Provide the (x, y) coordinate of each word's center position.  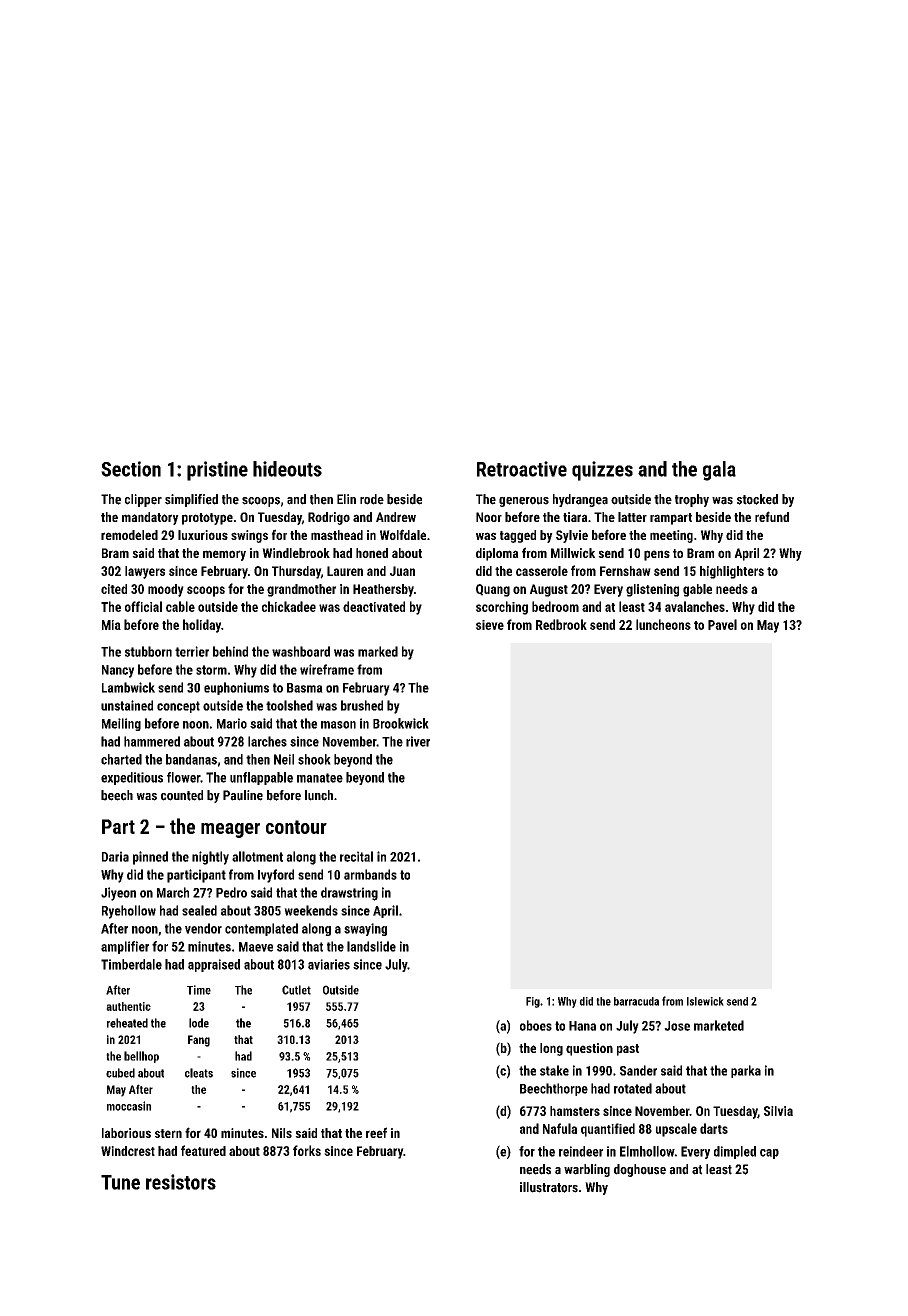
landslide (371, 946)
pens (657, 555)
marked (378, 651)
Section (131, 469)
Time (199, 990)
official (143, 606)
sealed (199, 910)
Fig (533, 1002)
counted (182, 795)
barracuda (636, 1001)
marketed (719, 1025)
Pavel (722, 624)
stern (168, 1133)
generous (524, 502)
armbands (370, 874)
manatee (320, 778)
